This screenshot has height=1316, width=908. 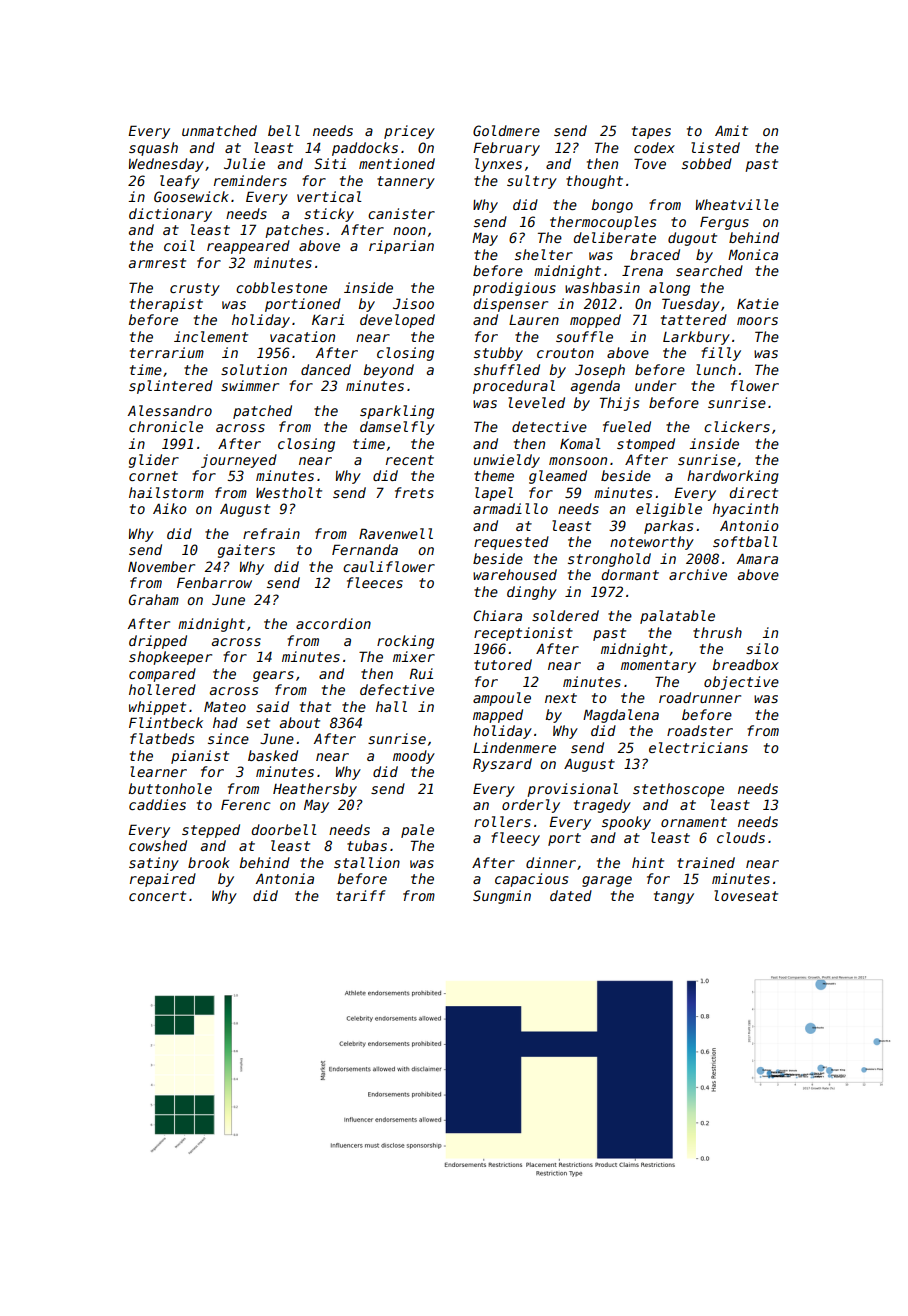 What do you see at coordinates (166, 305) in the screenshot?
I see `therapist` at bounding box center [166, 305].
